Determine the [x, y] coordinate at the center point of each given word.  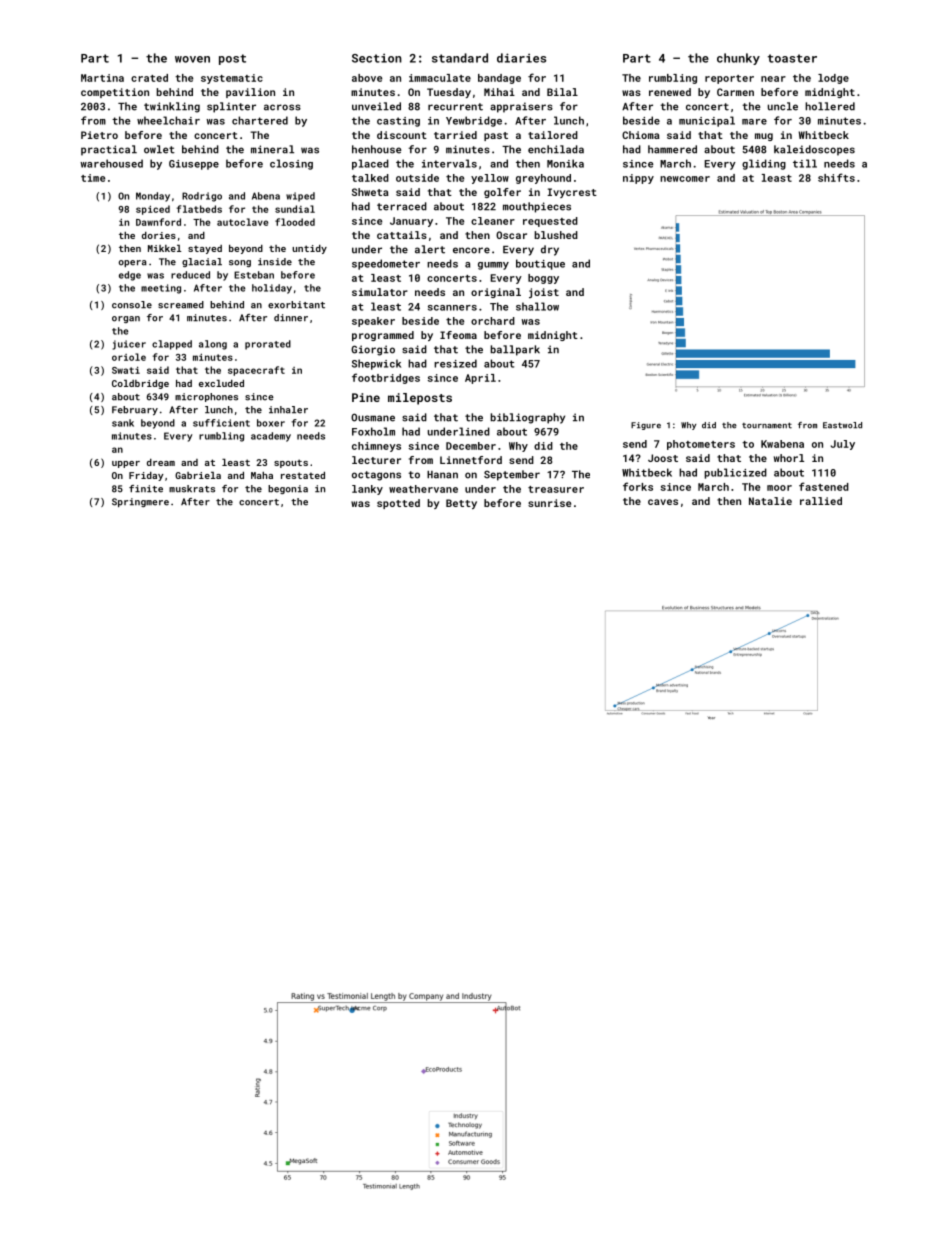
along [213, 345]
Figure [646, 426]
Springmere [140, 502]
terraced [402, 206]
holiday [272, 289]
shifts [836, 177]
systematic [232, 79]
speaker [373, 322]
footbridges [386, 378]
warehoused [111, 163]
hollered [830, 106]
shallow [537, 306]
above [367, 78]
